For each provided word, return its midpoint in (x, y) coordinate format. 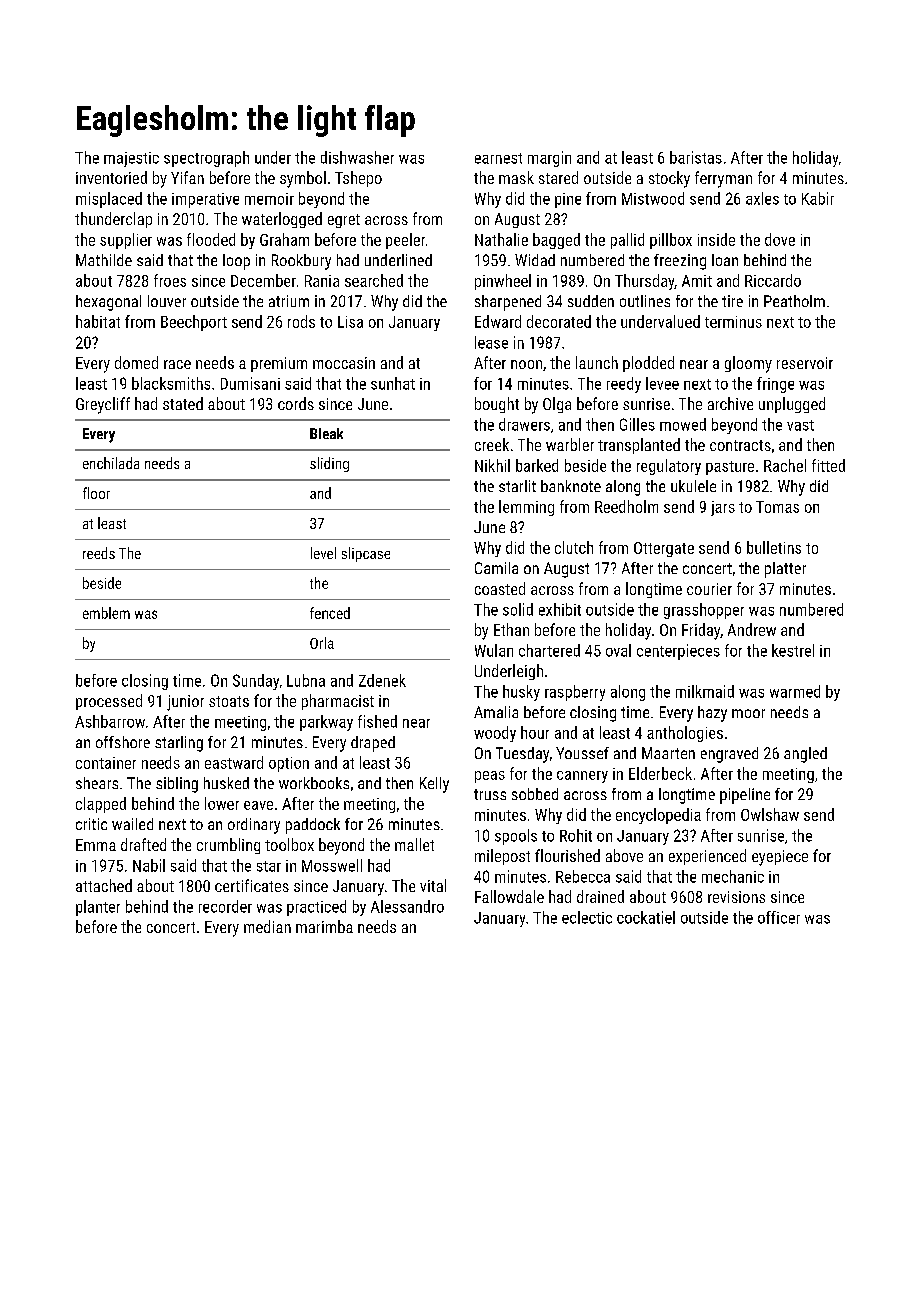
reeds (99, 553)
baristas (696, 157)
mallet (414, 844)
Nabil (149, 865)
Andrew (752, 629)
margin (549, 159)
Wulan (494, 650)
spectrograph (206, 159)
